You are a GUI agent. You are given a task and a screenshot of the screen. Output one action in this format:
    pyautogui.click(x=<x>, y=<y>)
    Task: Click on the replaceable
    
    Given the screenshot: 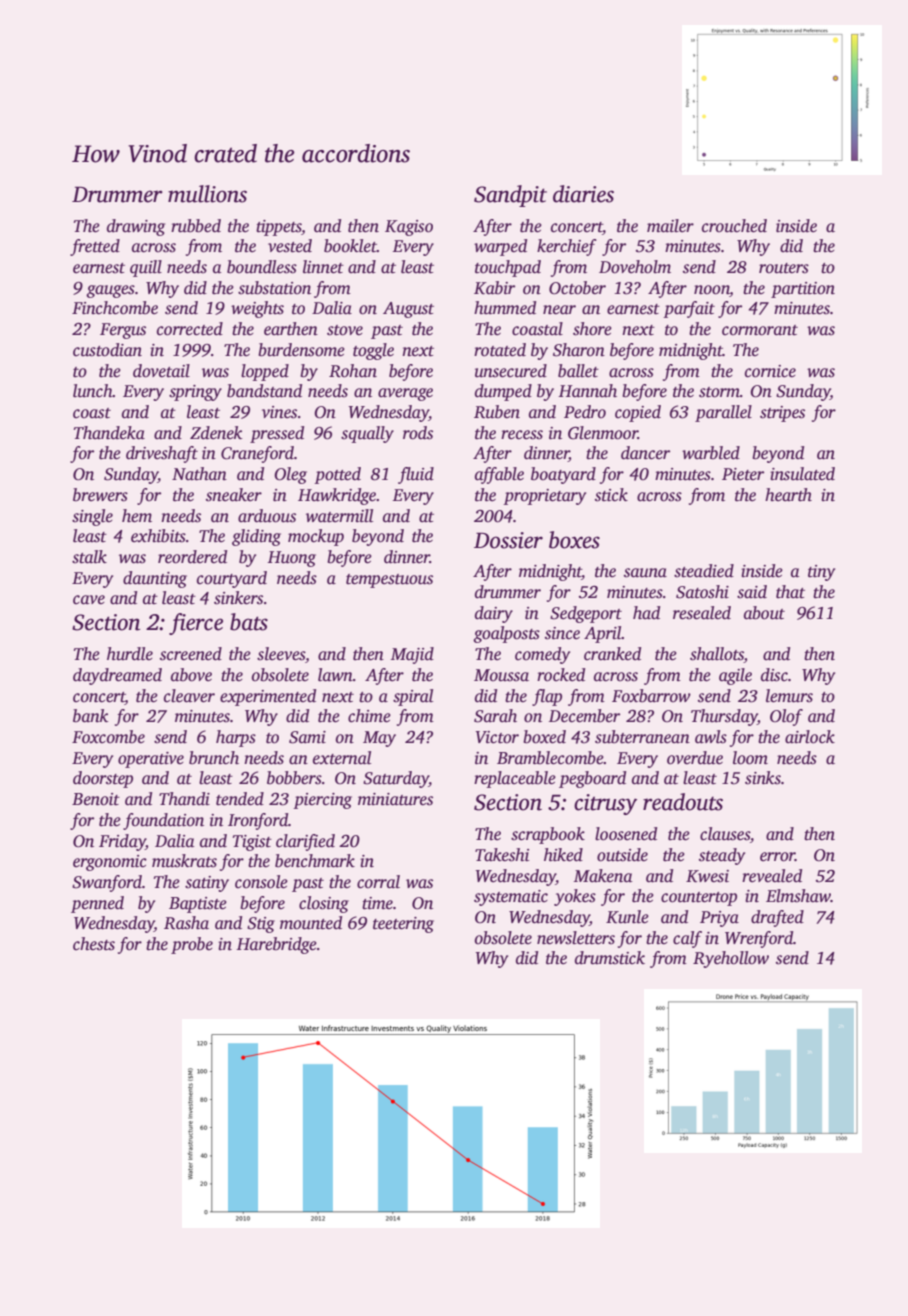 What is the action you would take?
    pyautogui.click(x=515, y=779)
